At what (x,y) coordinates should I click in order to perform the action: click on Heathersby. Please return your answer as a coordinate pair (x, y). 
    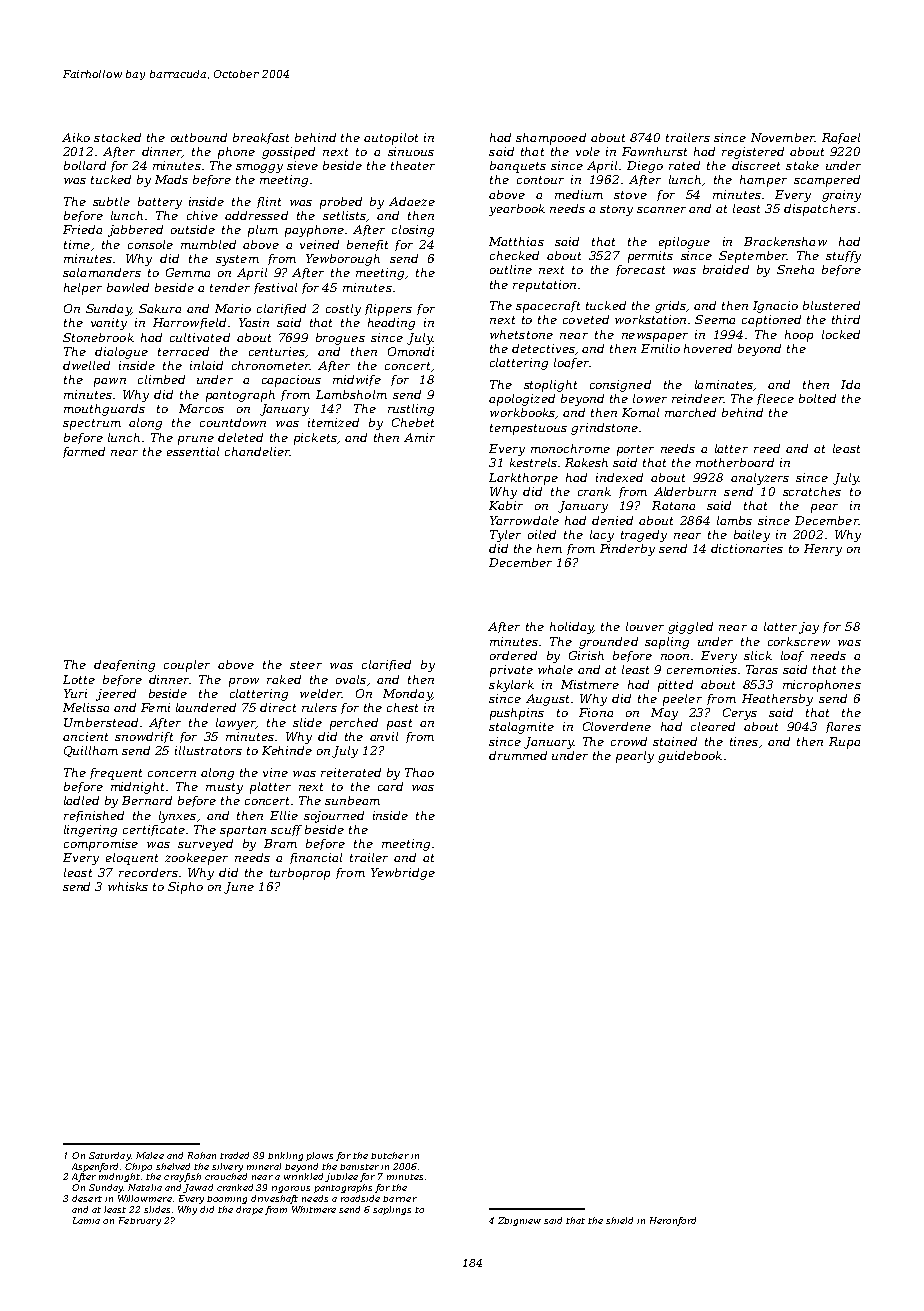
    Looking at the image, I should click on (777, 700).
